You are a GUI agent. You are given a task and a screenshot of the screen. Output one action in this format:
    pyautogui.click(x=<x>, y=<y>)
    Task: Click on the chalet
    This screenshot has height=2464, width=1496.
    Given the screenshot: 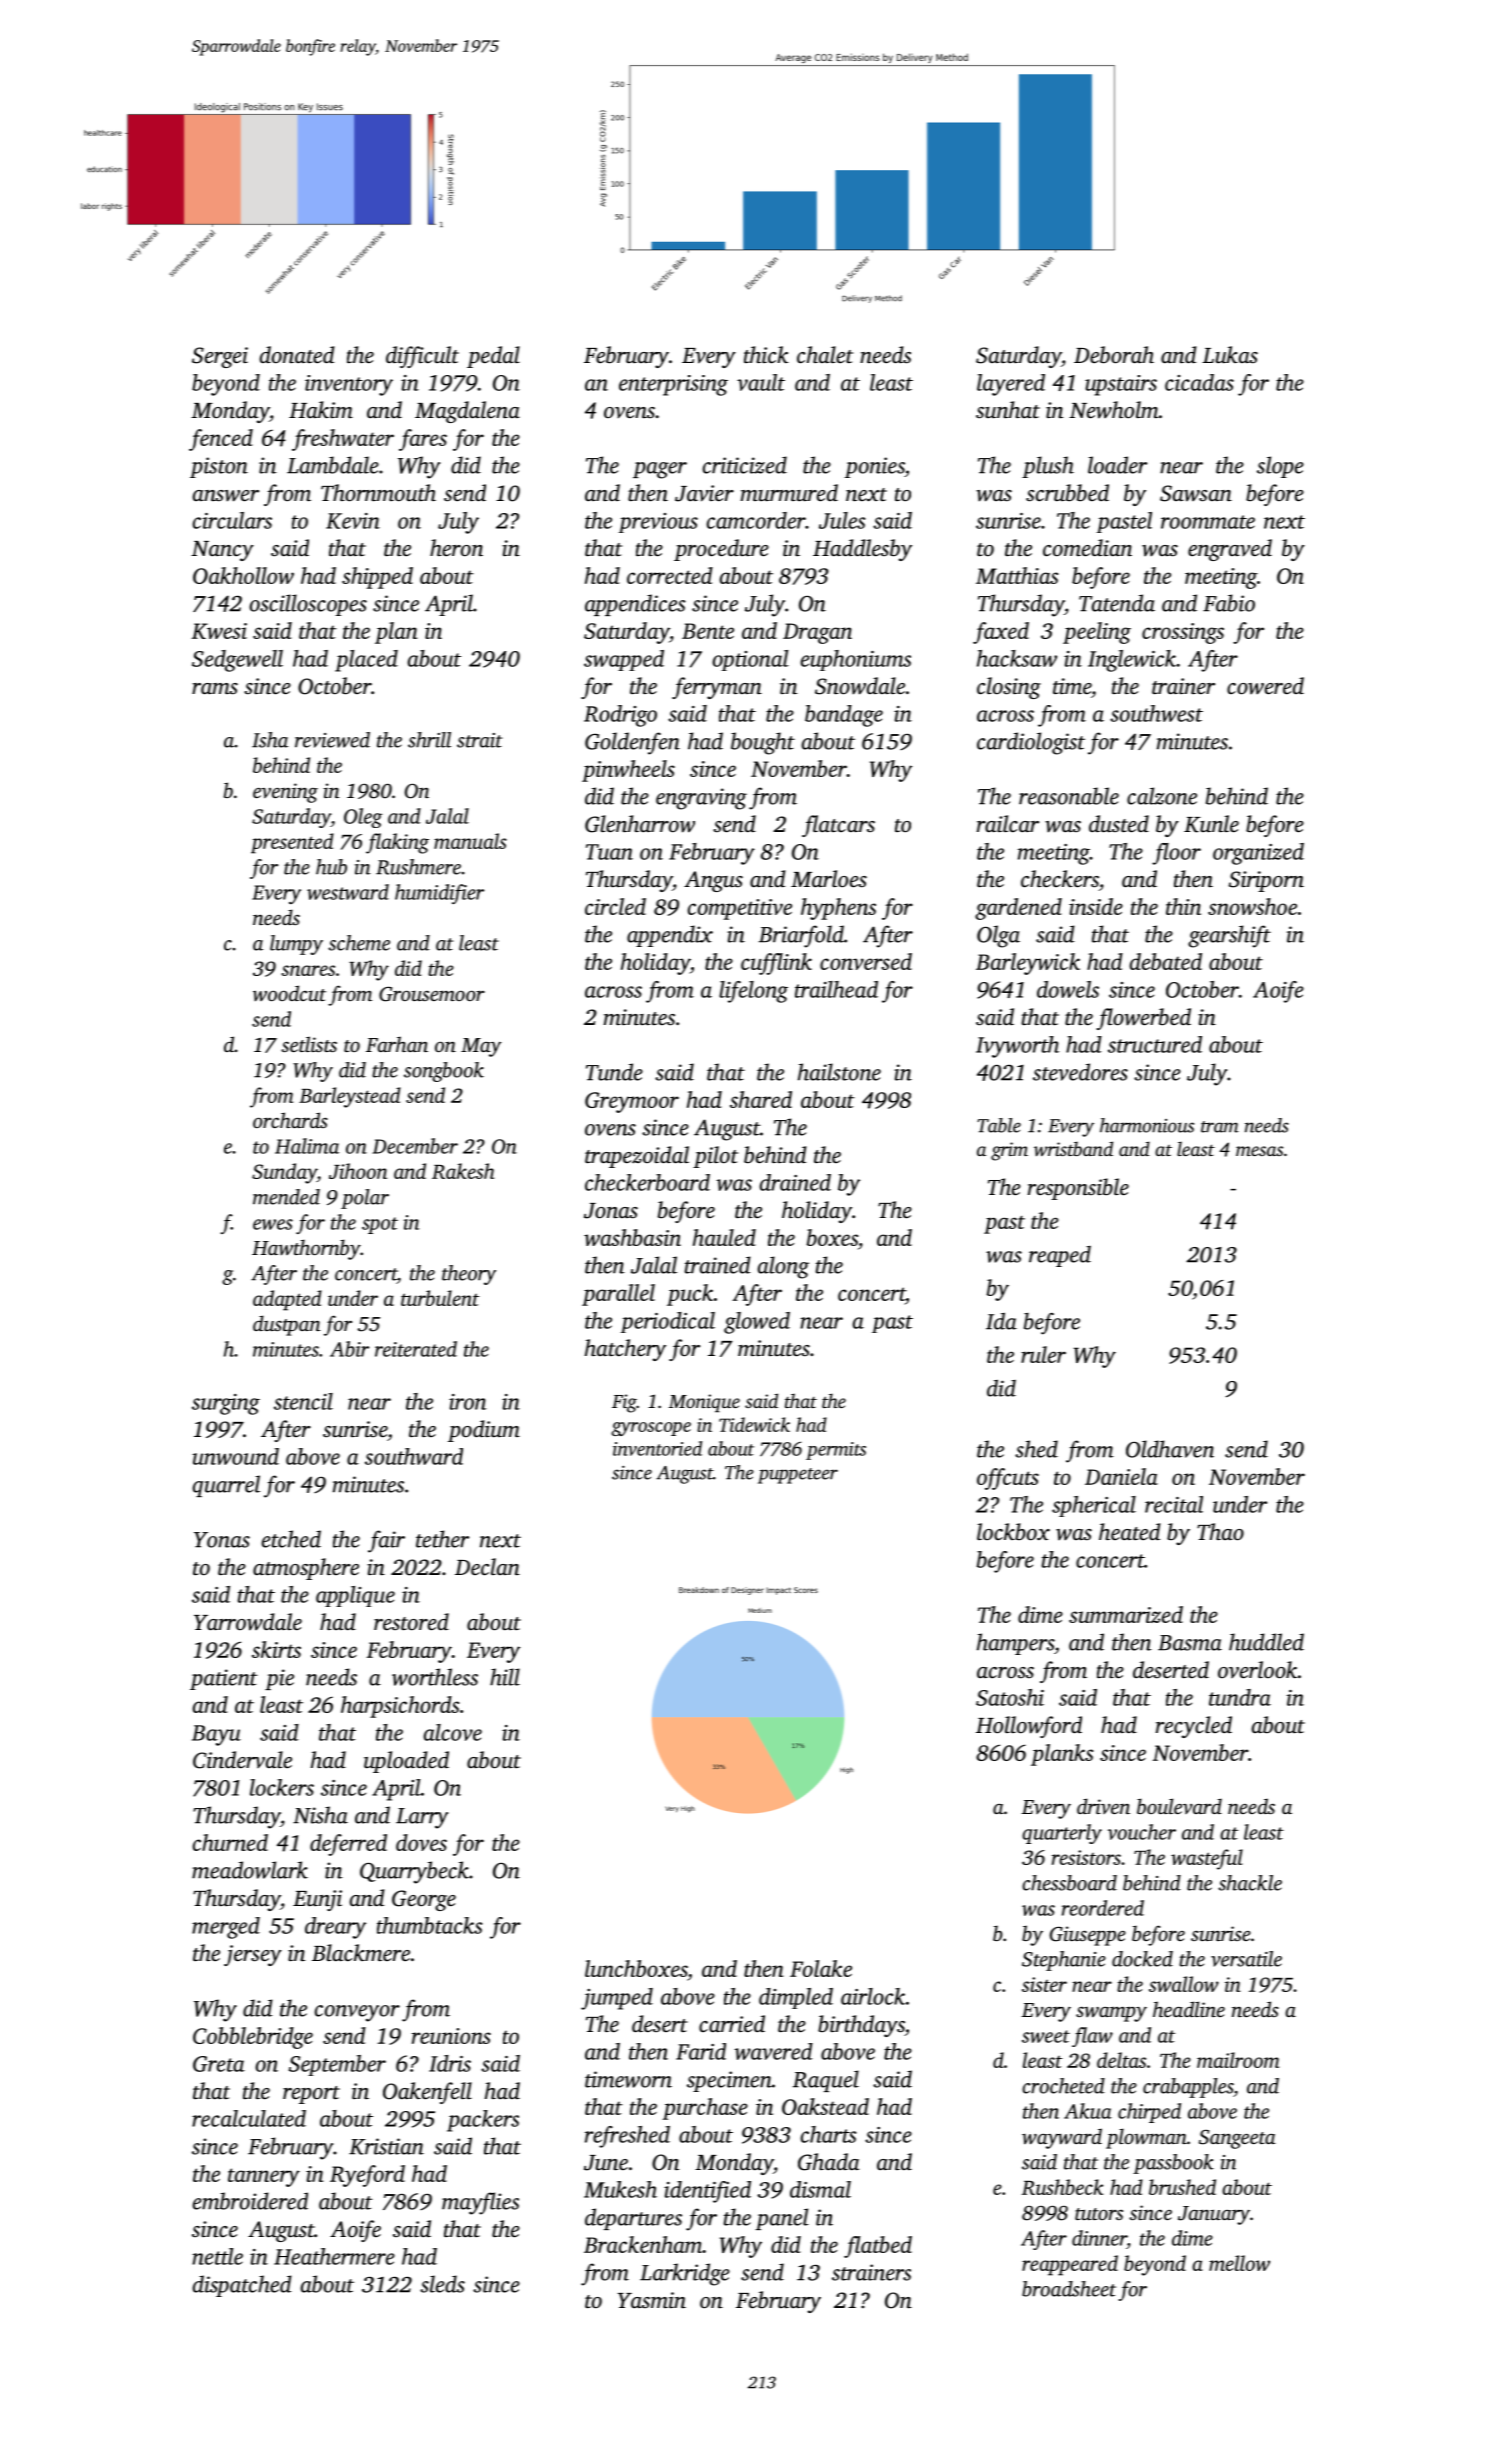 What is the action you would take?
    pyautogui.click(x=825, y=355)
